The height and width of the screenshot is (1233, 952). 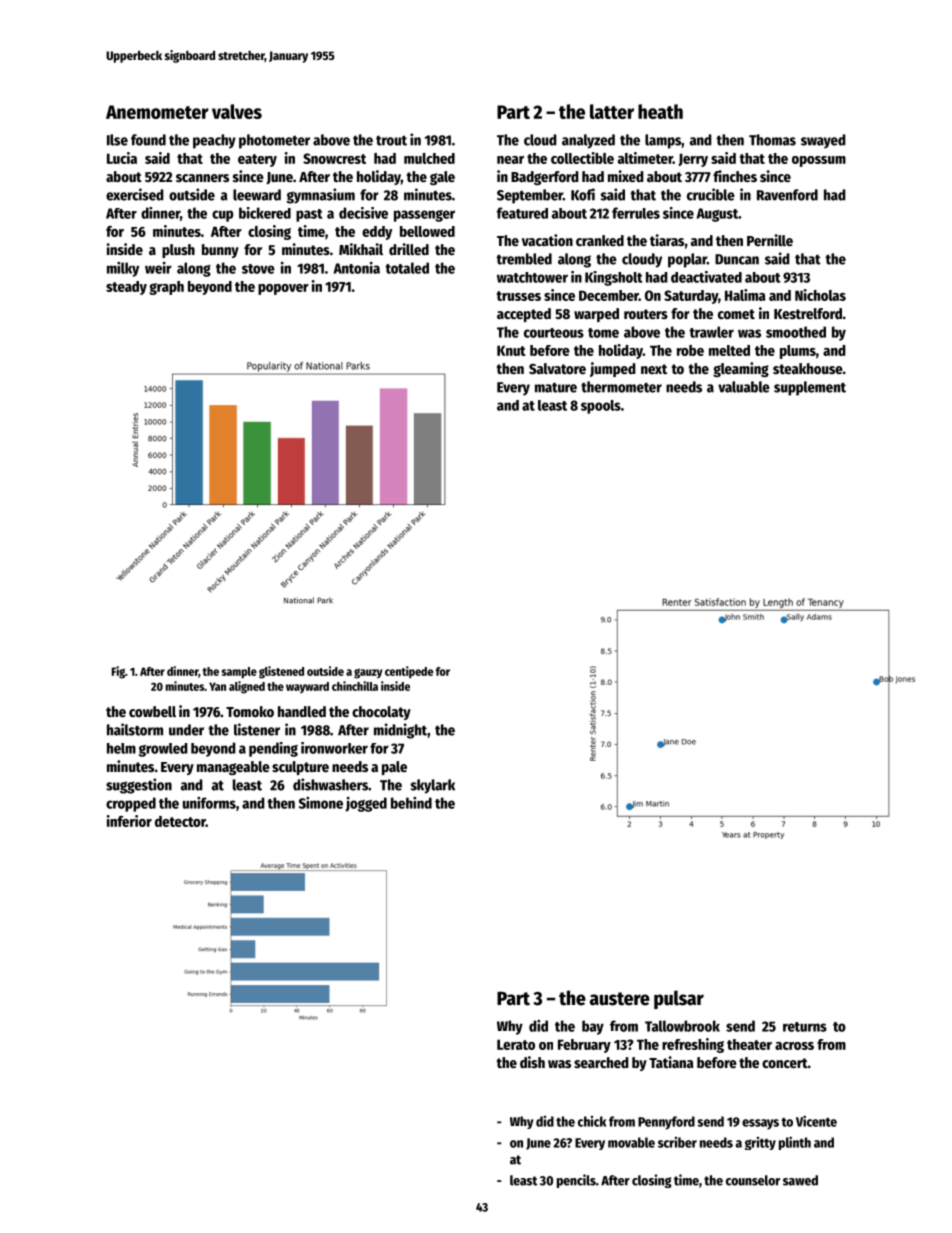 What do you see at coordinates (429, 158) in the screenshot?
I see `mulched` at bounding box center [429, 158].
